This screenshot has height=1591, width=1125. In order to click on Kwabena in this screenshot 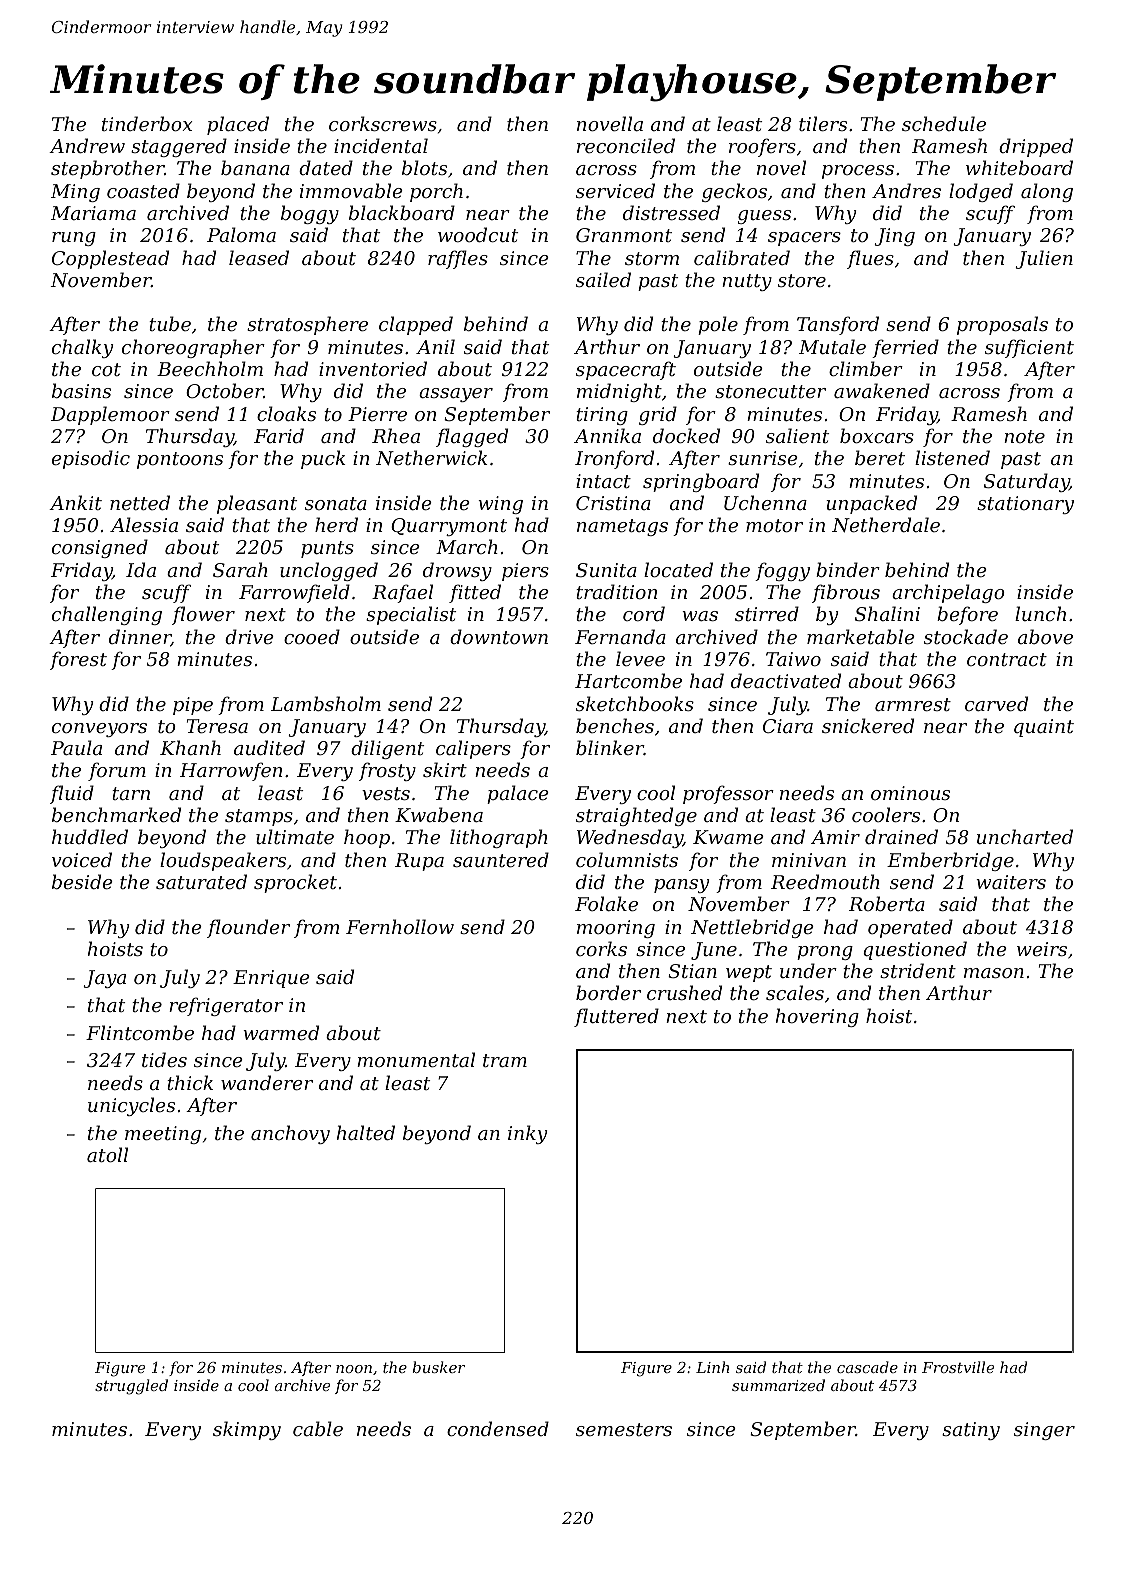, I will do `click(439, 814)`.
